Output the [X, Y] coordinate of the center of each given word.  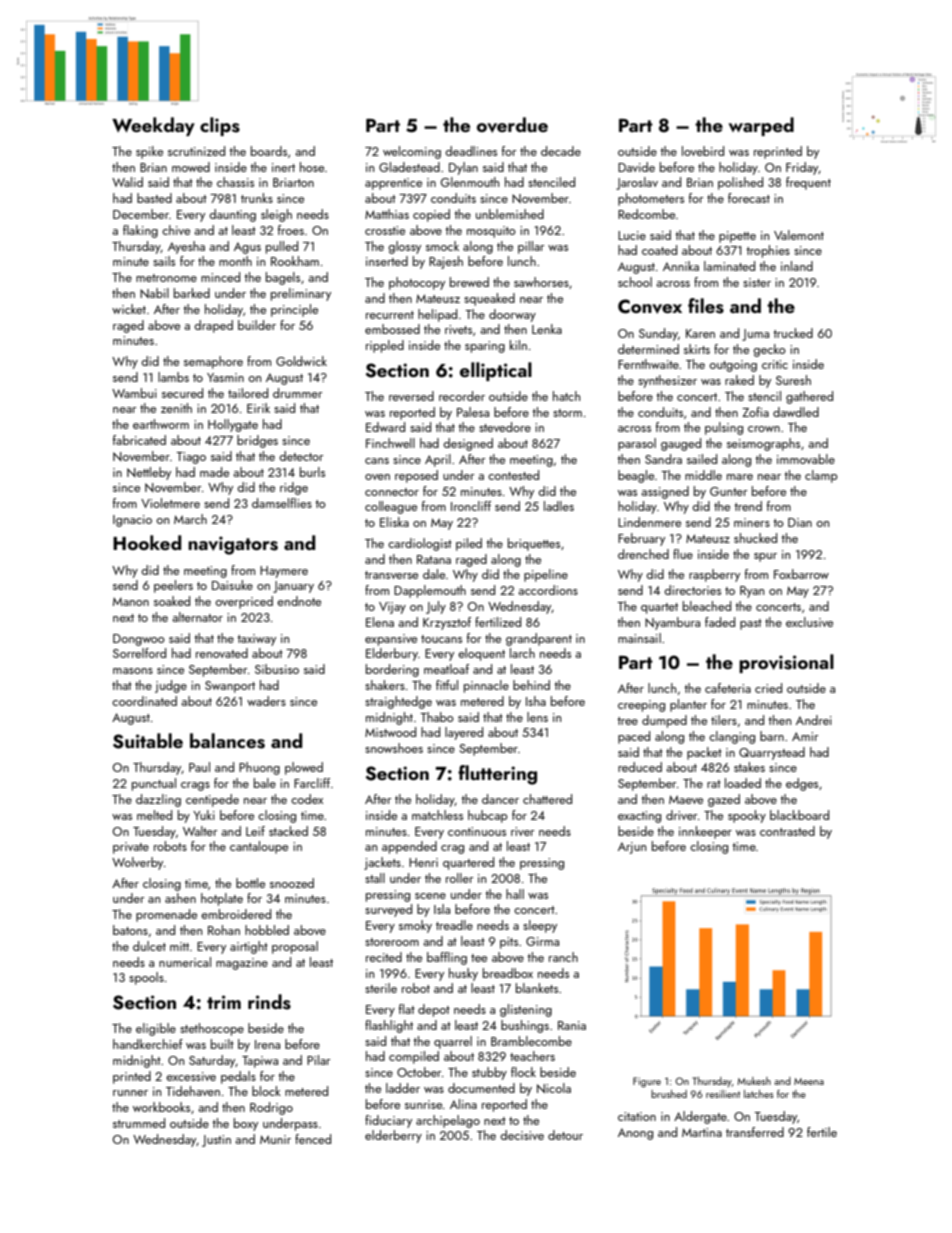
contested [513, 475]
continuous [477, 831]
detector [301, 456]
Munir [275, 1139]
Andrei [814, 720]
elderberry [393, 1136]
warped [761, 126]
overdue [512, 125]
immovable [806, 459]
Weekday [153, 126]
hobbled [267, 930]
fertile [822, 1132]
